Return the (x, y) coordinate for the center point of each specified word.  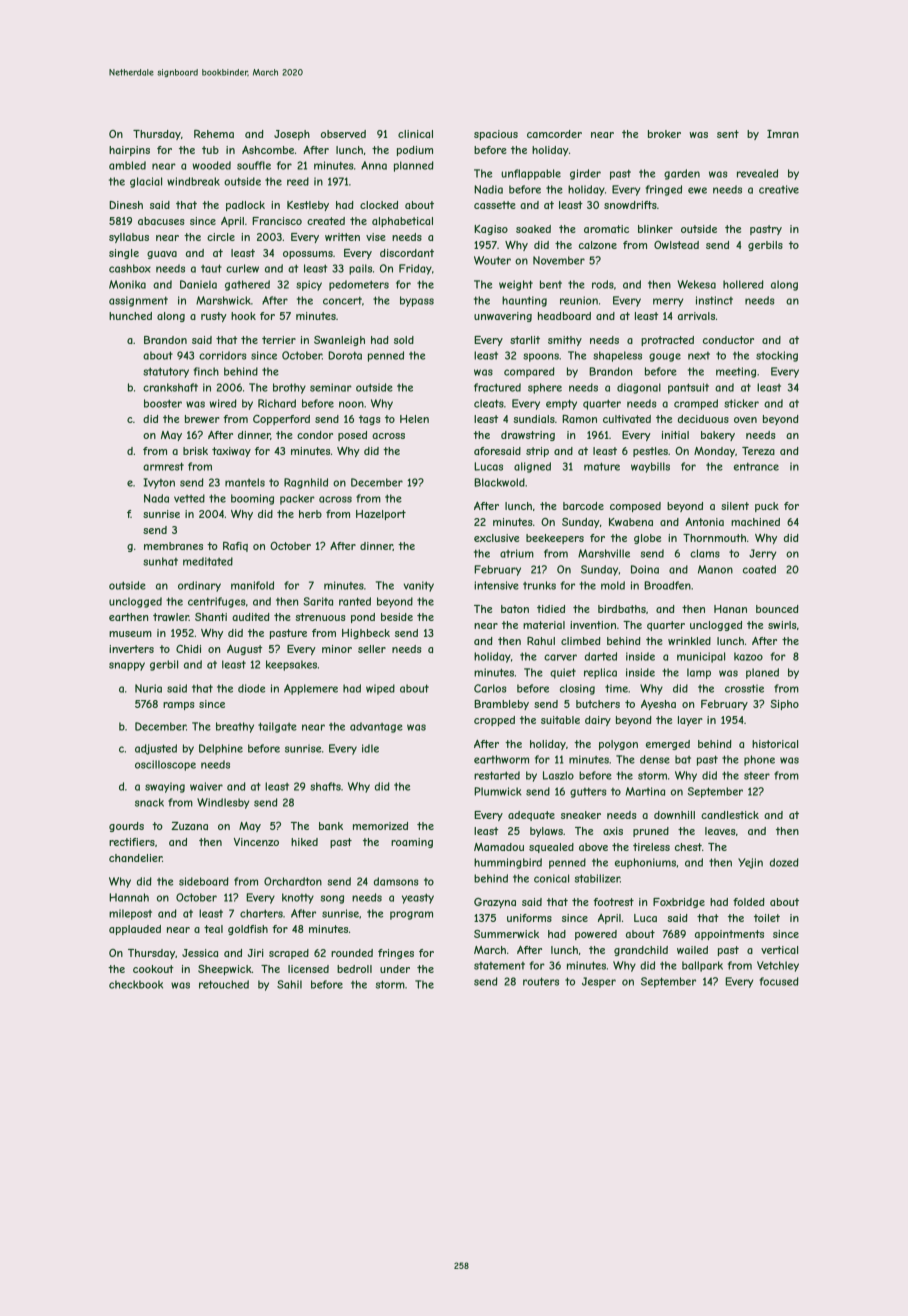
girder (585, 174)
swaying (165, 787)
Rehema (214, 134)
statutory (166, 372)
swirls (782, 625)
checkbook (136, 984)
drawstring (528, 436)
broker (664, 134)
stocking (777, 356)
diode (251, 688)
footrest (613, 902)
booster (163, 403)
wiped (380, 689)
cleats (489, 403)
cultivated (627, 419)
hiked (304, 842)
